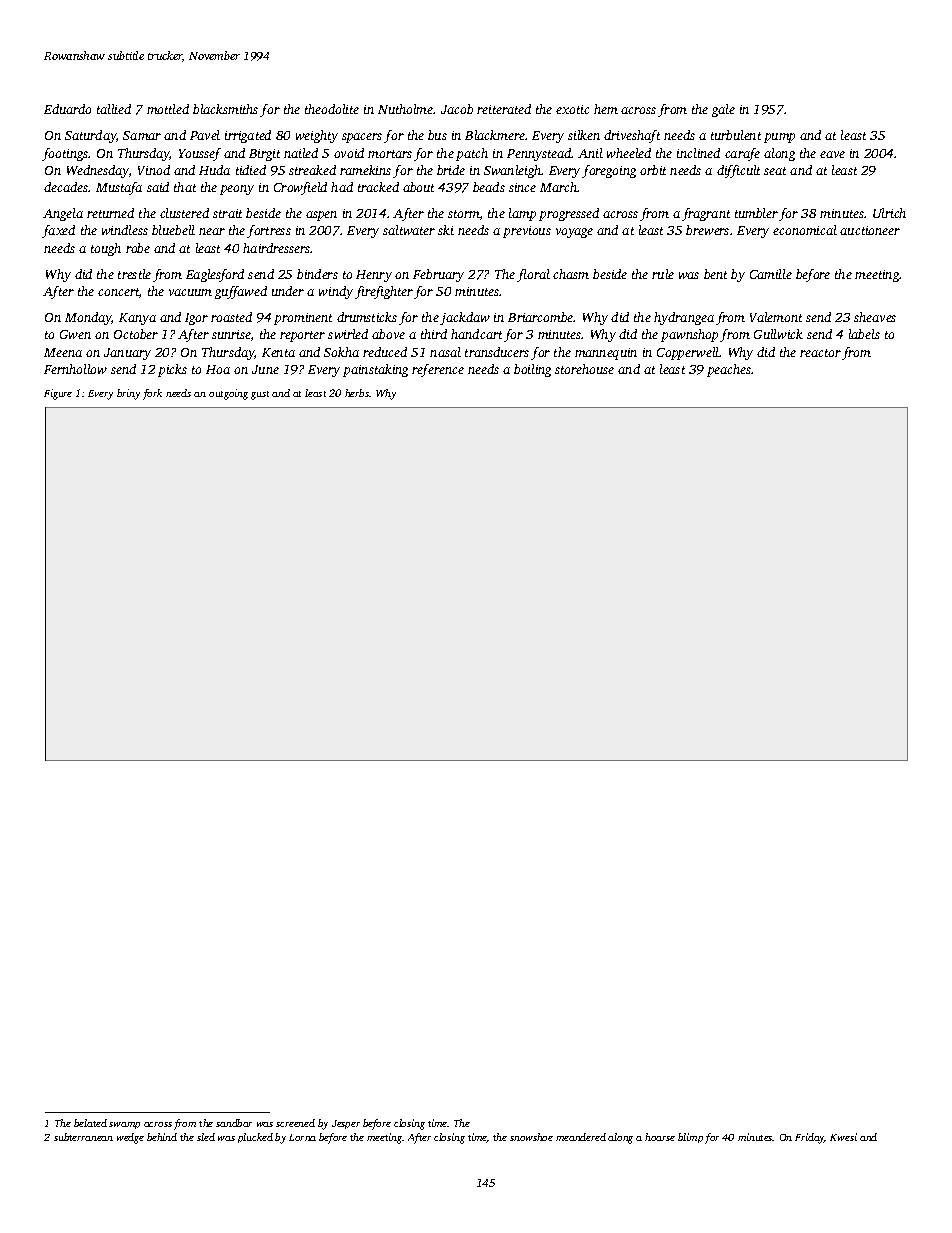 Image resolution: width=952 pixels, height=1233 pixels. Describe the element at coordinates (357, 393) in the screenshot. I see `herbs` at that location.
